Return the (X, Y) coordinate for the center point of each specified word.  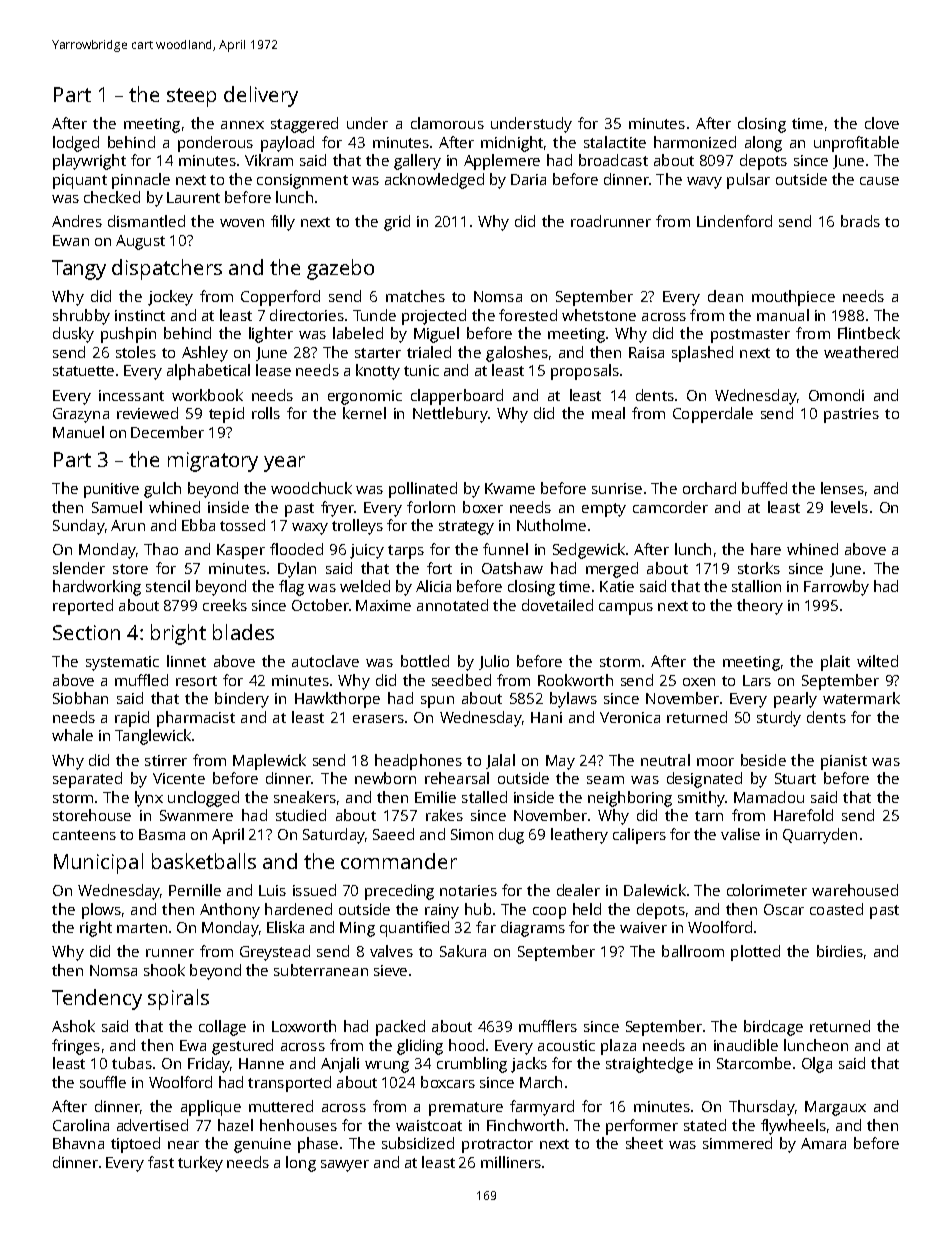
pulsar (748, 181)
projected (434, 317)
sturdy (779, 719)
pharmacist (196, 719)
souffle (103, 1082)
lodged (76, 144)
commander (399, 861)
